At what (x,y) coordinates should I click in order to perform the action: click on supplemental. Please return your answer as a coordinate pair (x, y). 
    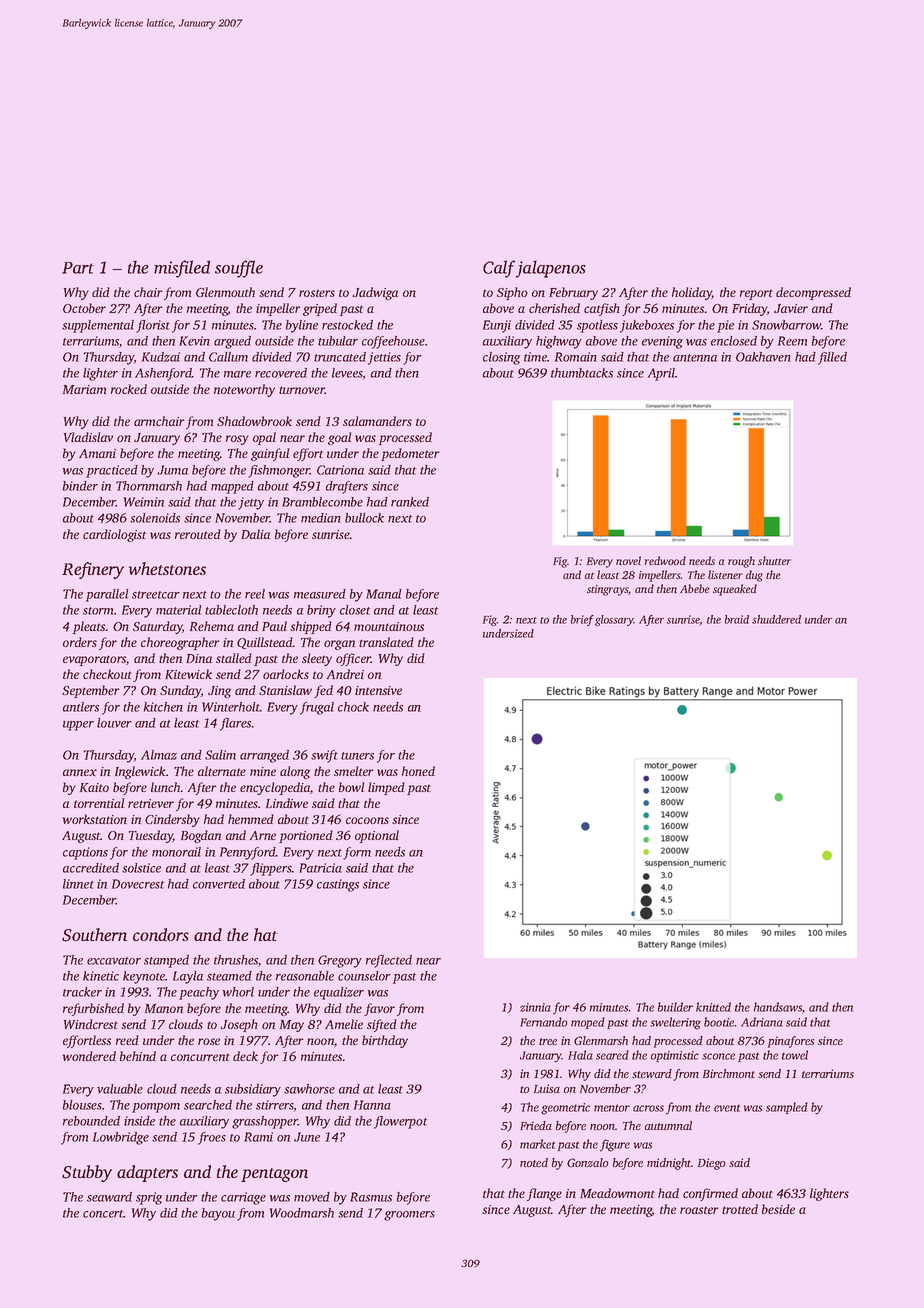
    Looking at the image, I should click on (98, 326).
